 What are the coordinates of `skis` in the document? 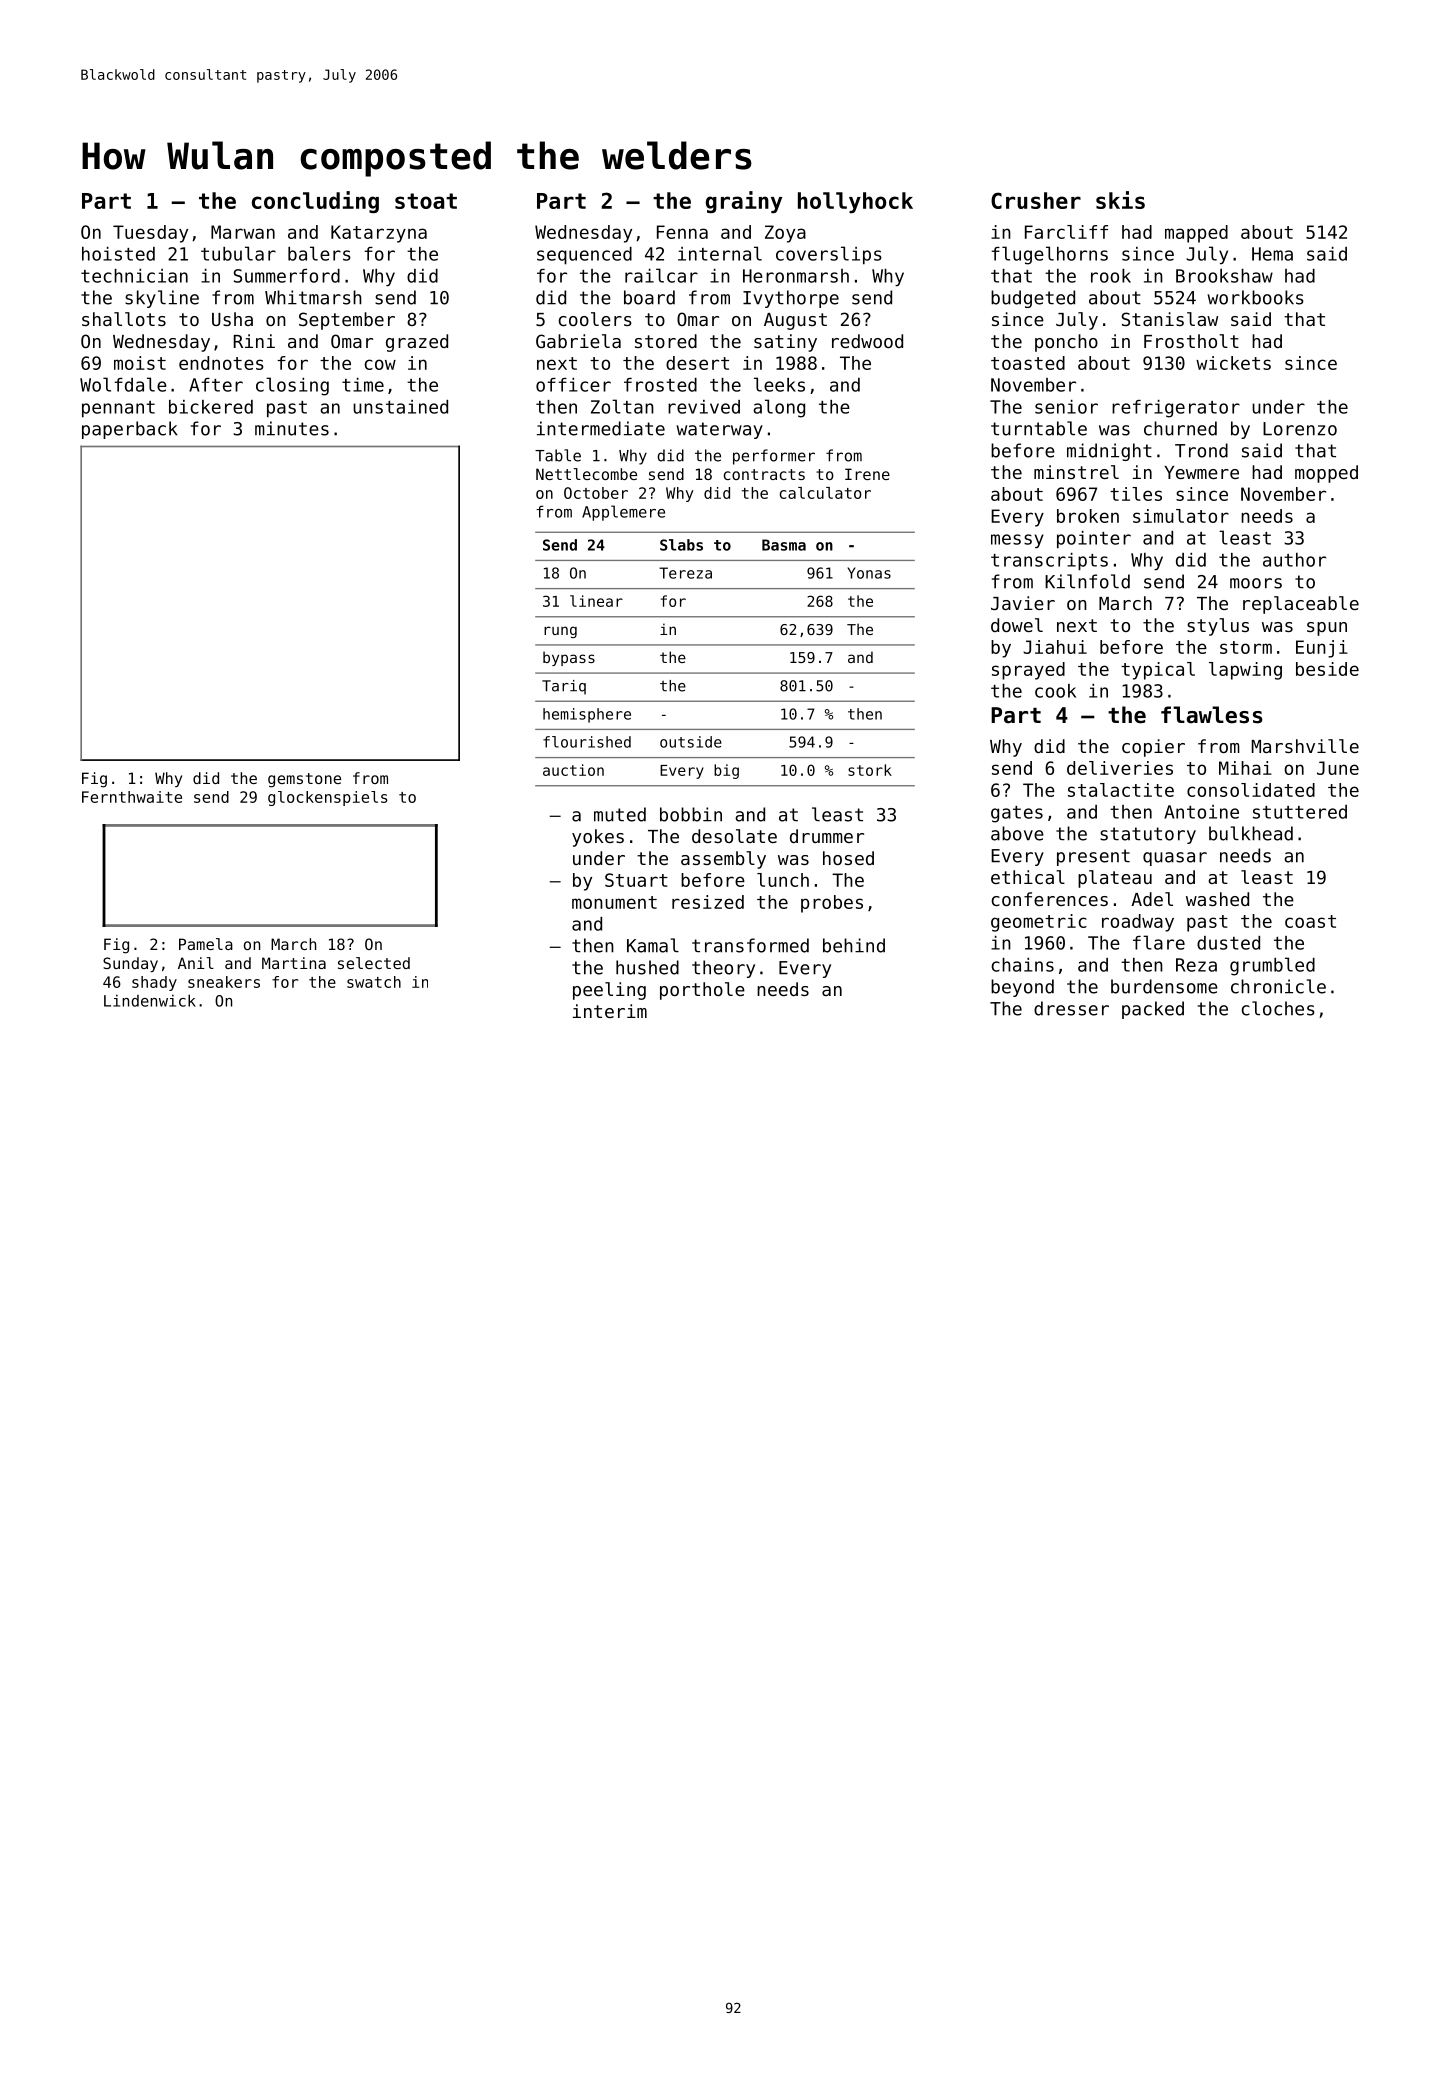 It's located at (1120, 200).
